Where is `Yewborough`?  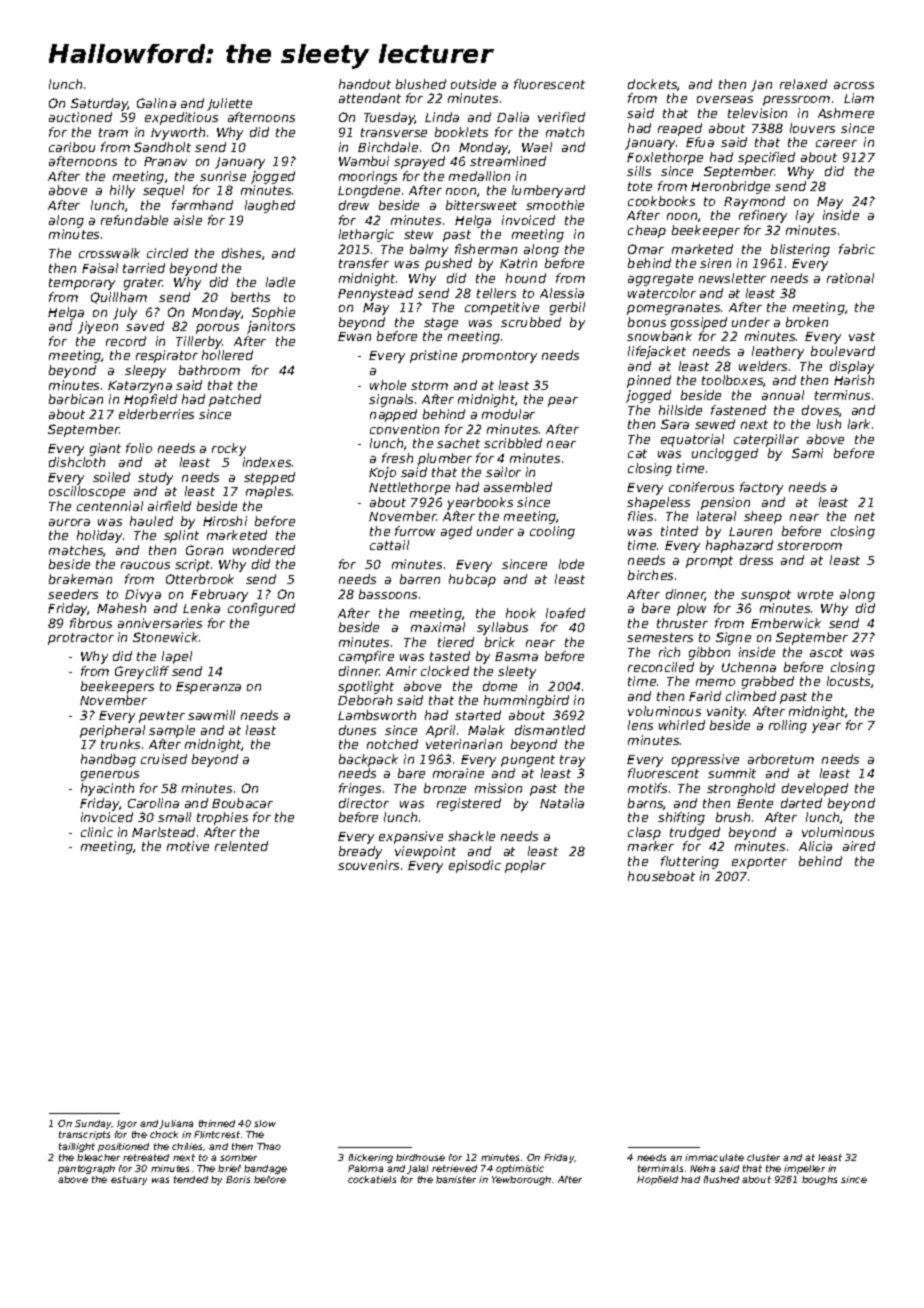
Yewborough is located at coordinates (521, 1180).
